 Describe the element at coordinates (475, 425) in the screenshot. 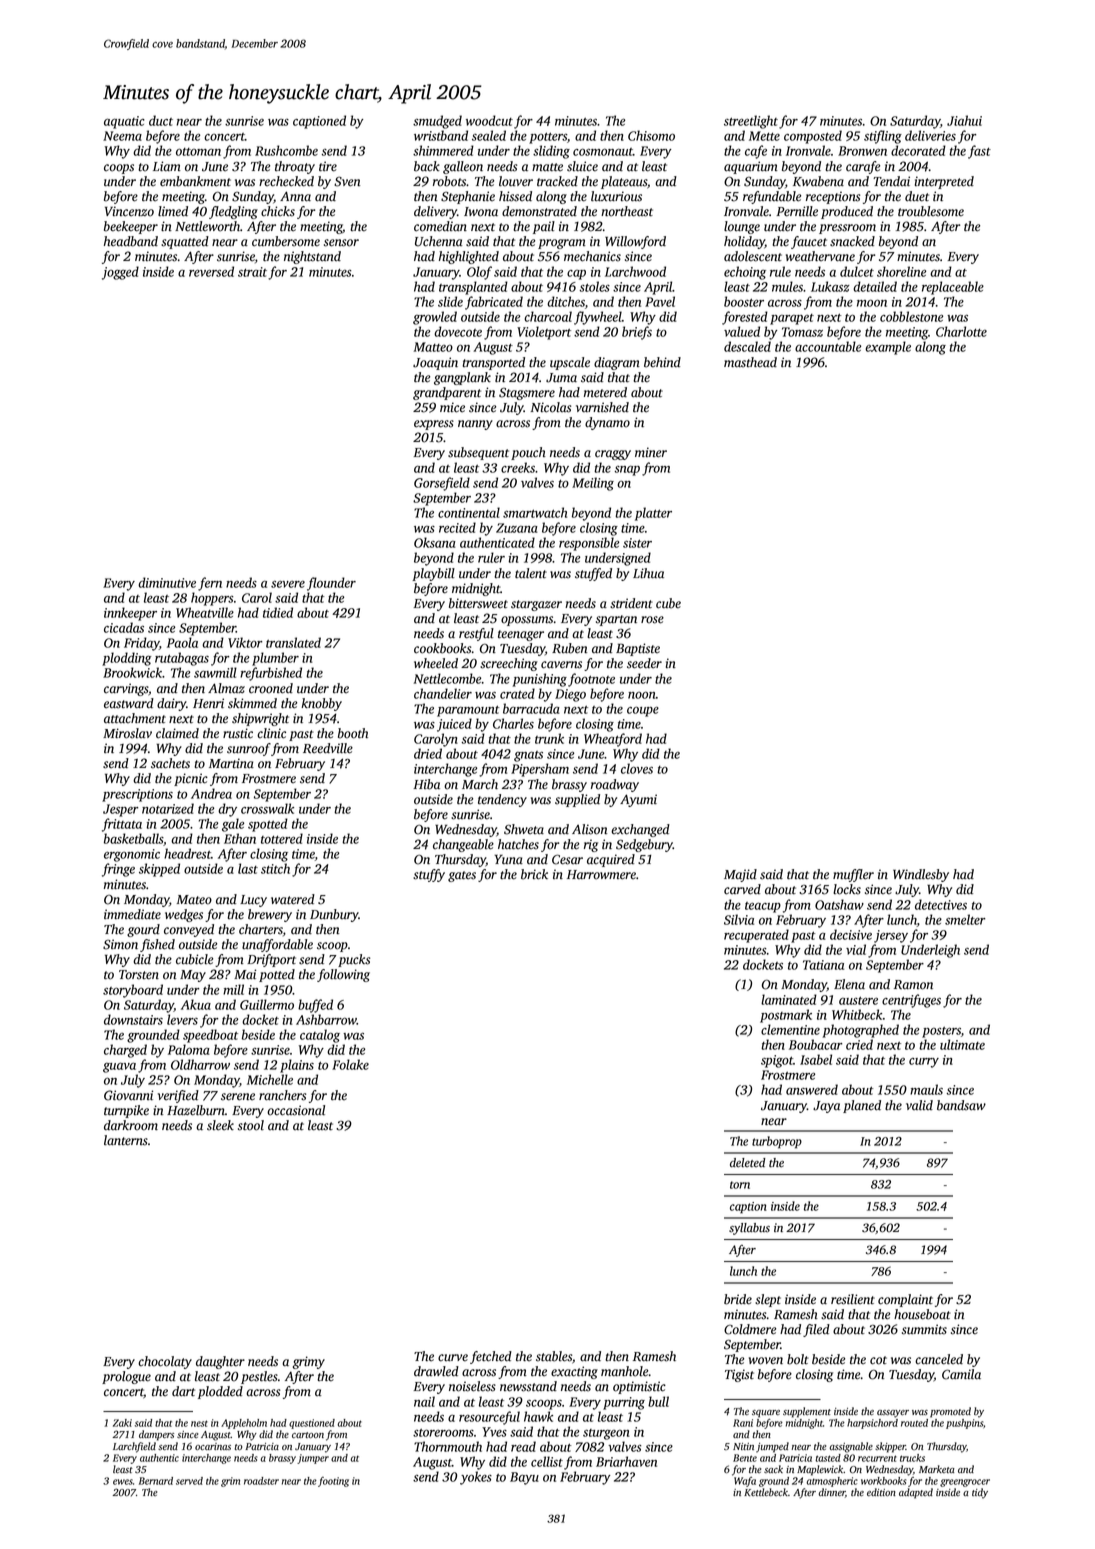

I see `nanny` at that location.
